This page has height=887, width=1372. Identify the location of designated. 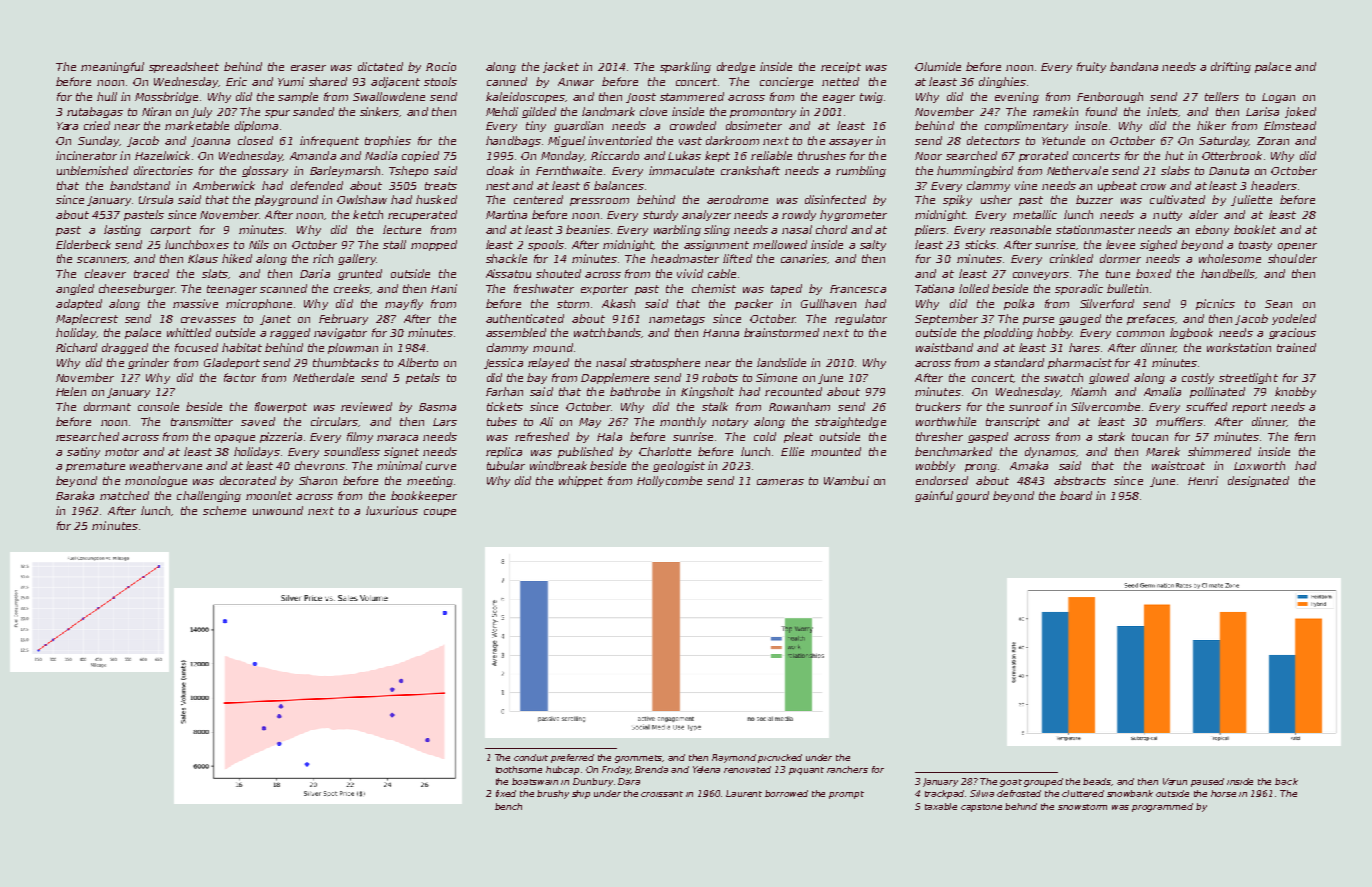
(1258, 481).
